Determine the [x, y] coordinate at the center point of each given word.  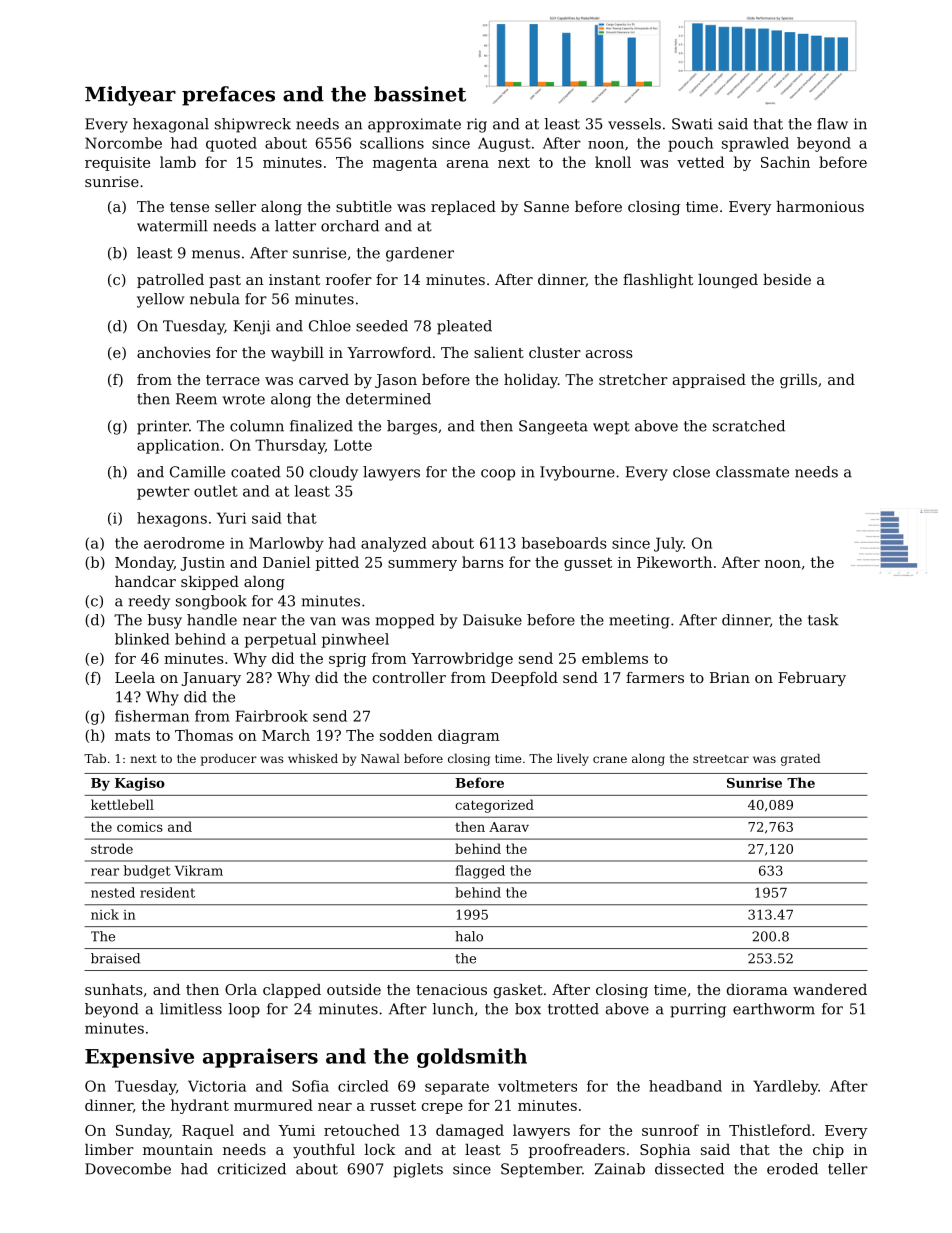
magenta [405, 164]
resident [167, 892]
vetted [700, 162]
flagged [480, 872]
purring [698, 1010]
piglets [418, 1170]
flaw [832, 124]
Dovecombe [128, 1169]
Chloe [330, 326]
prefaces [228, 96]
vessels [634, 124]
